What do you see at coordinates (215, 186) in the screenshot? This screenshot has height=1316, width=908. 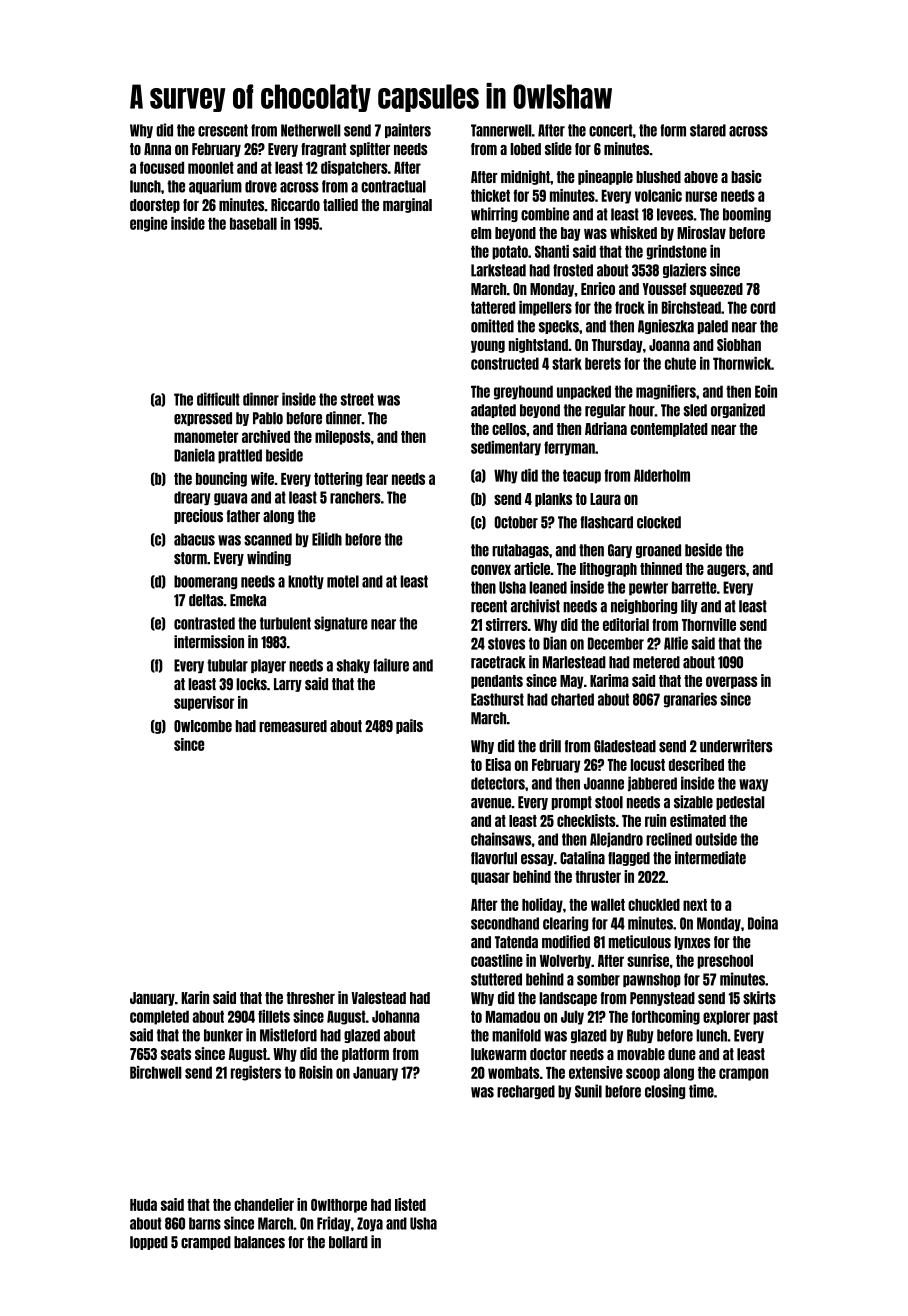 I see `aquarium` at bounding box center [215, 186].
